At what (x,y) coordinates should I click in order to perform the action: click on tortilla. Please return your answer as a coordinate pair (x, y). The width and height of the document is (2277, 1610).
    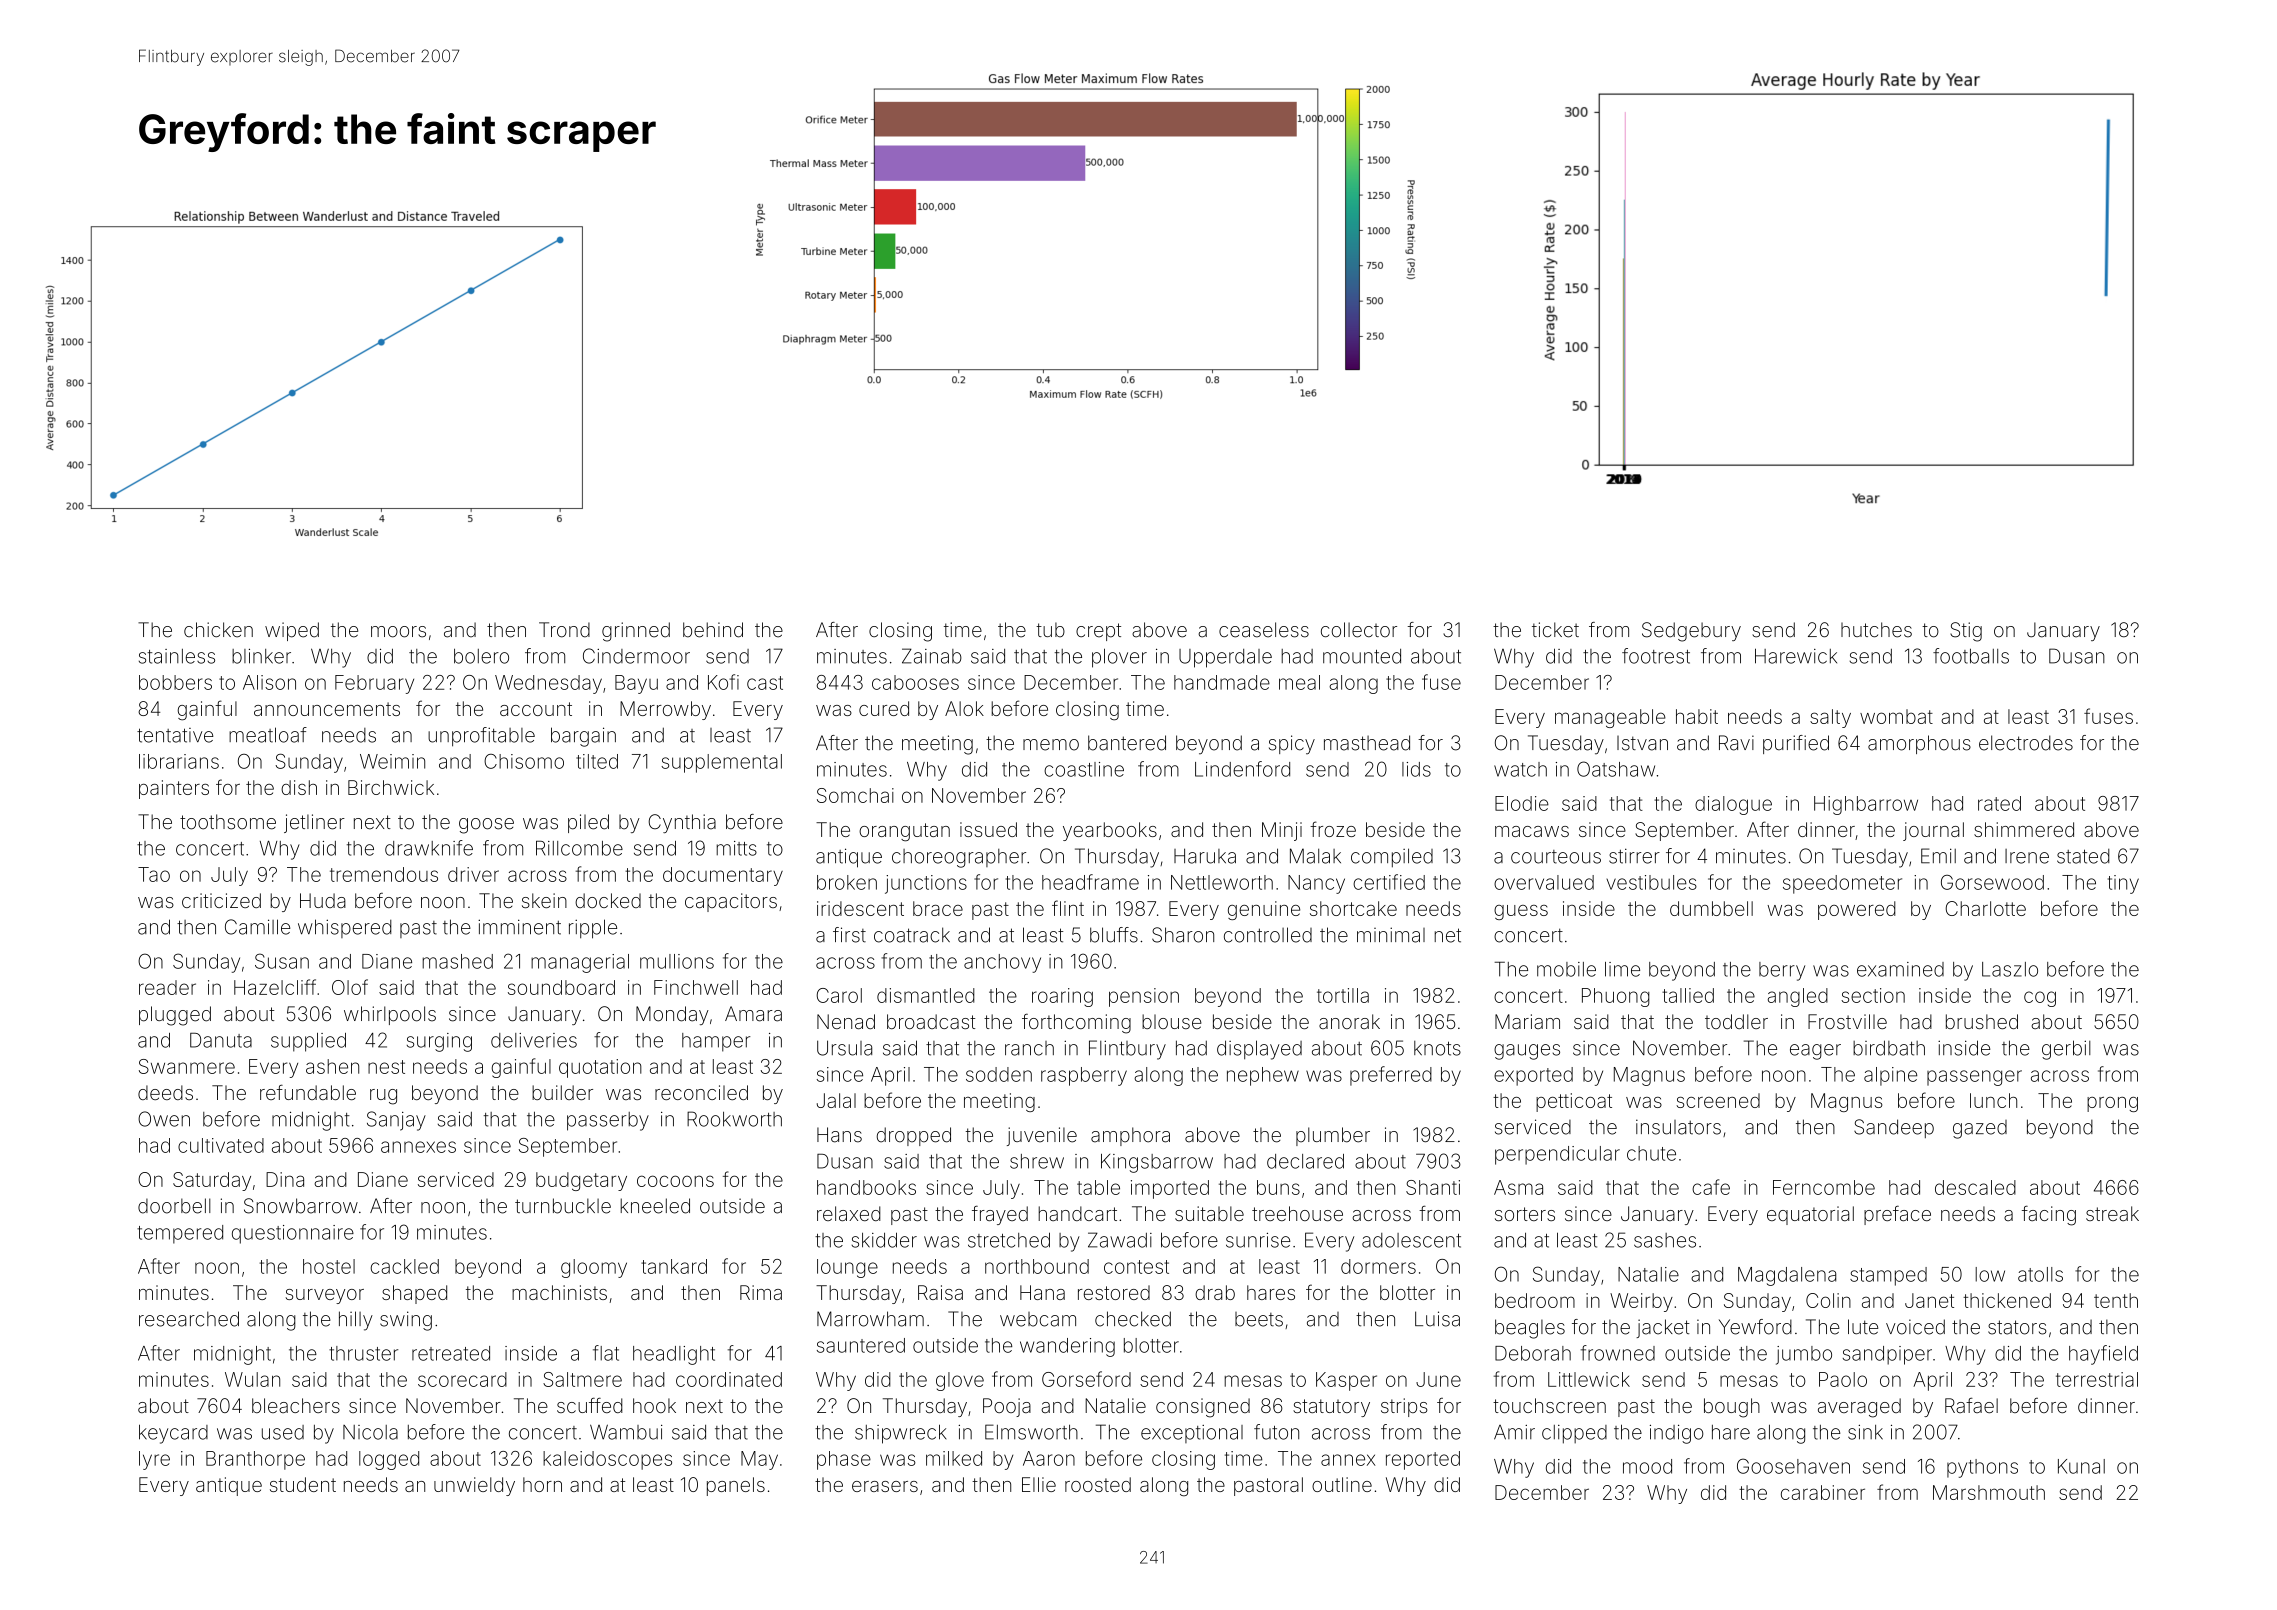
    Looking at the image, I should click on (1343, 995).
